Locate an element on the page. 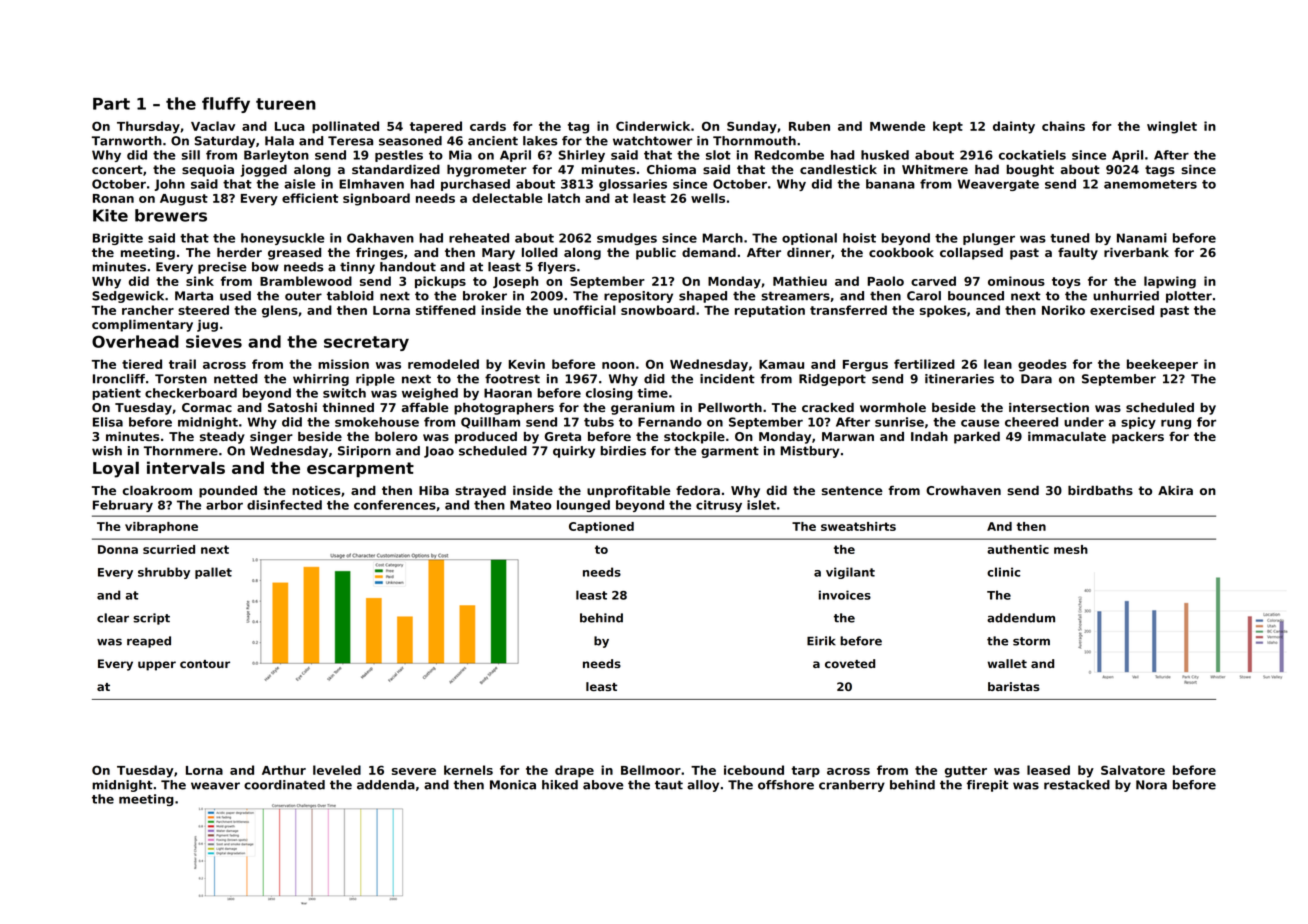  fertilized is located at coordinates (924, 364).
